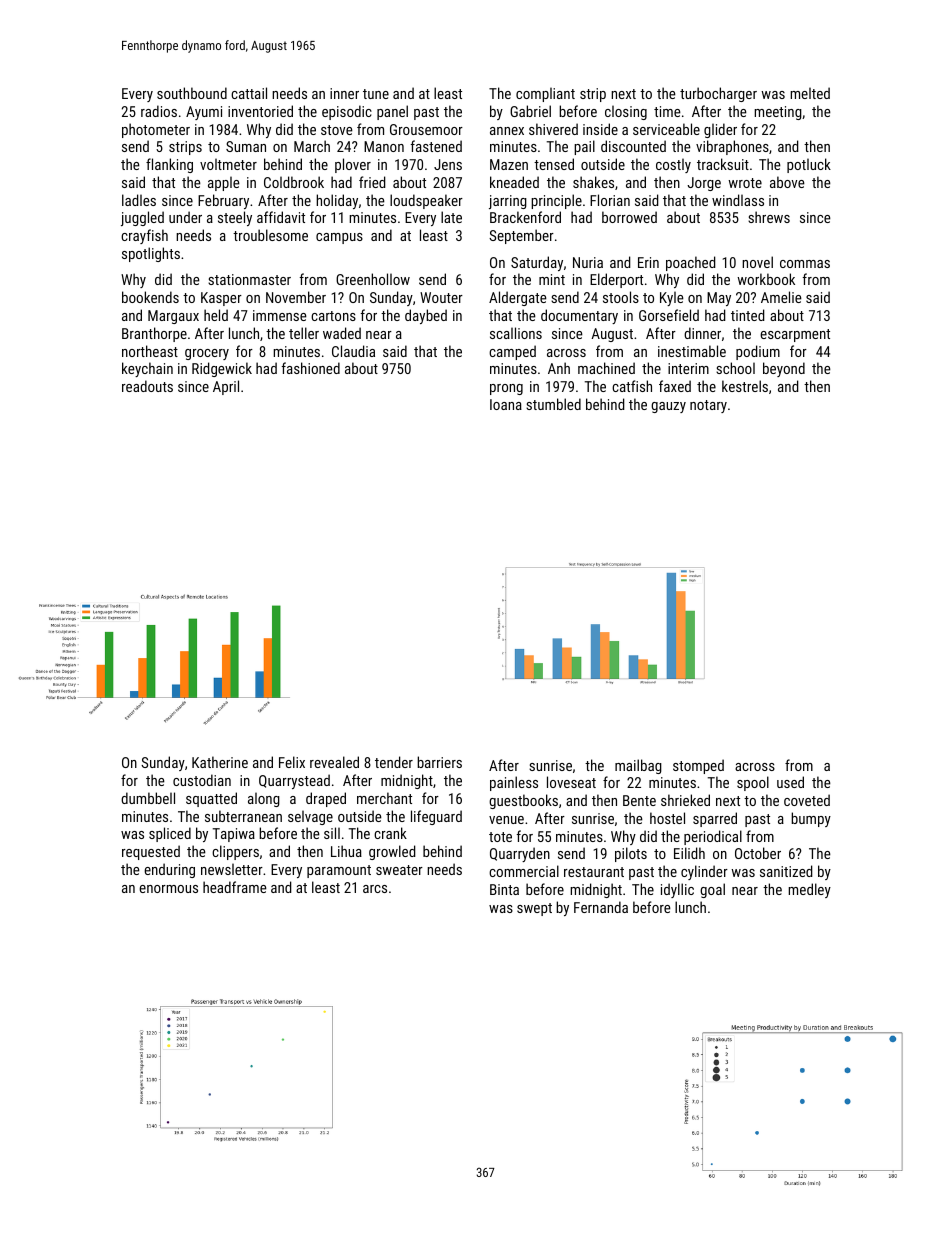  Describe the element at coordinates (559, 368) in the screenshot. I see `Anh` at that location.
